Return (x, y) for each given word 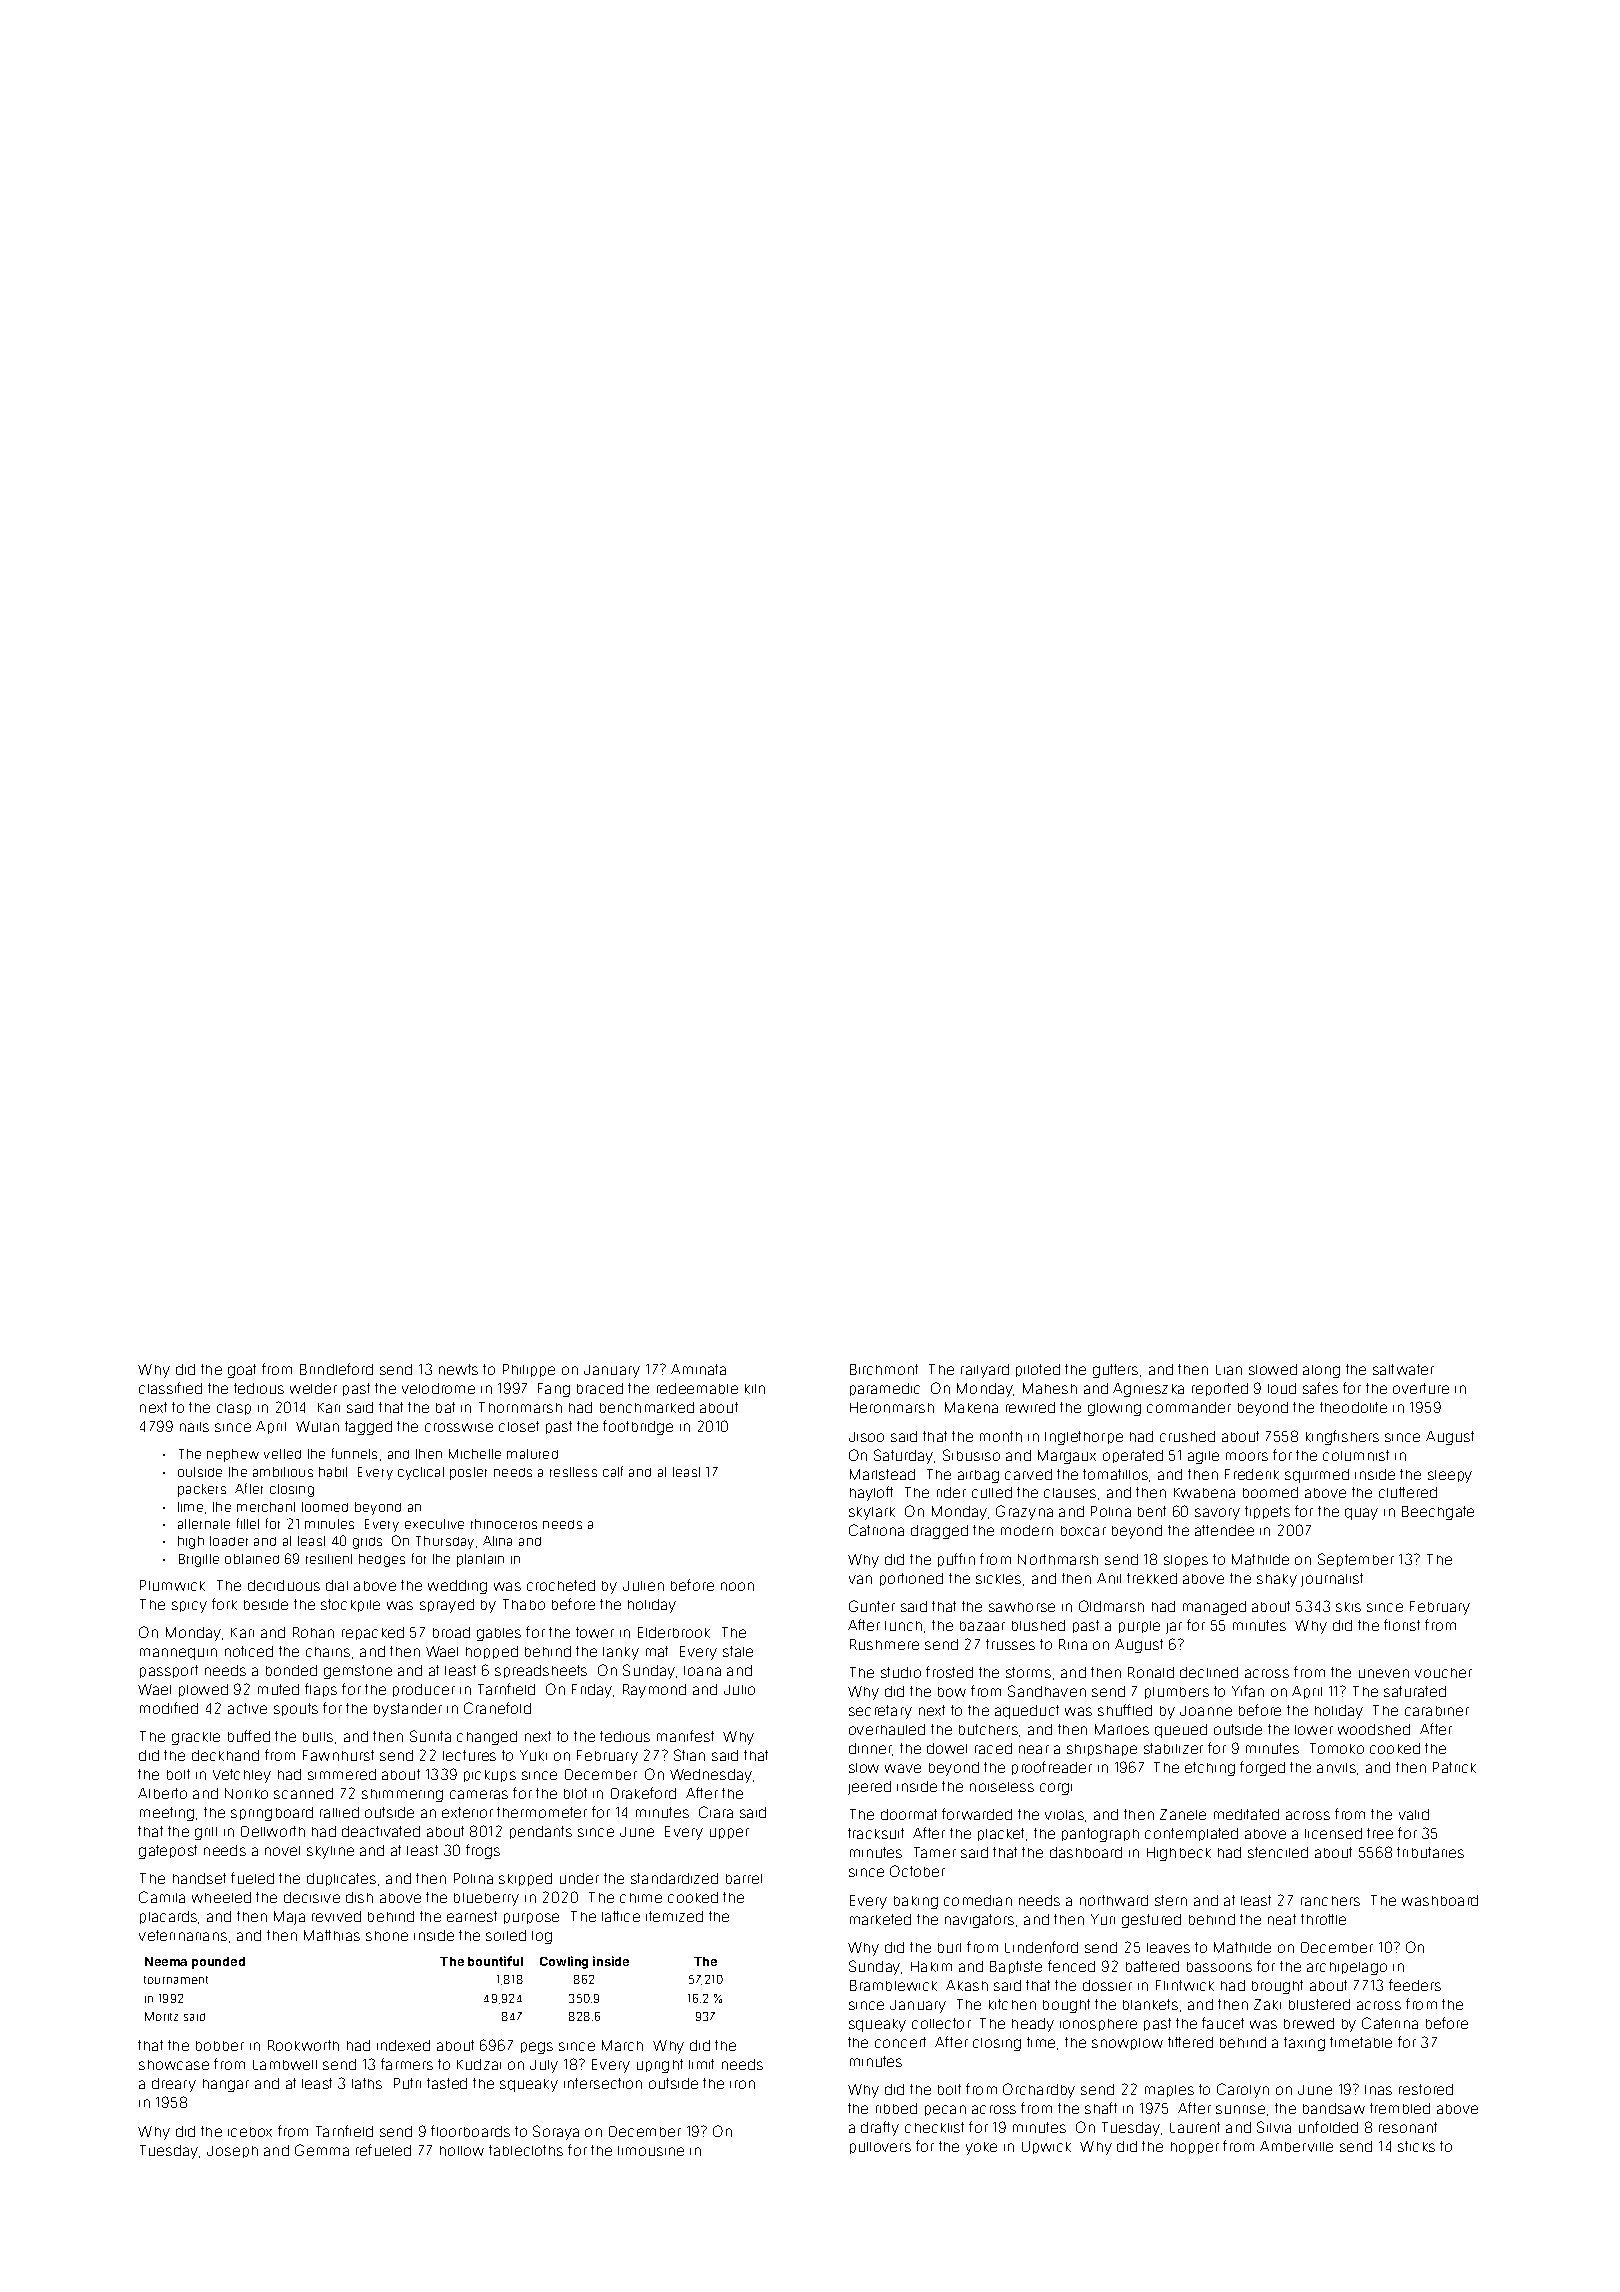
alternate (204, 1524)
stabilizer (1173, 1748)
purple (1139, 1627)
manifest (685, 1736)
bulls (318, 1737)
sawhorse (1022, 1607)
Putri (407, 2083)
